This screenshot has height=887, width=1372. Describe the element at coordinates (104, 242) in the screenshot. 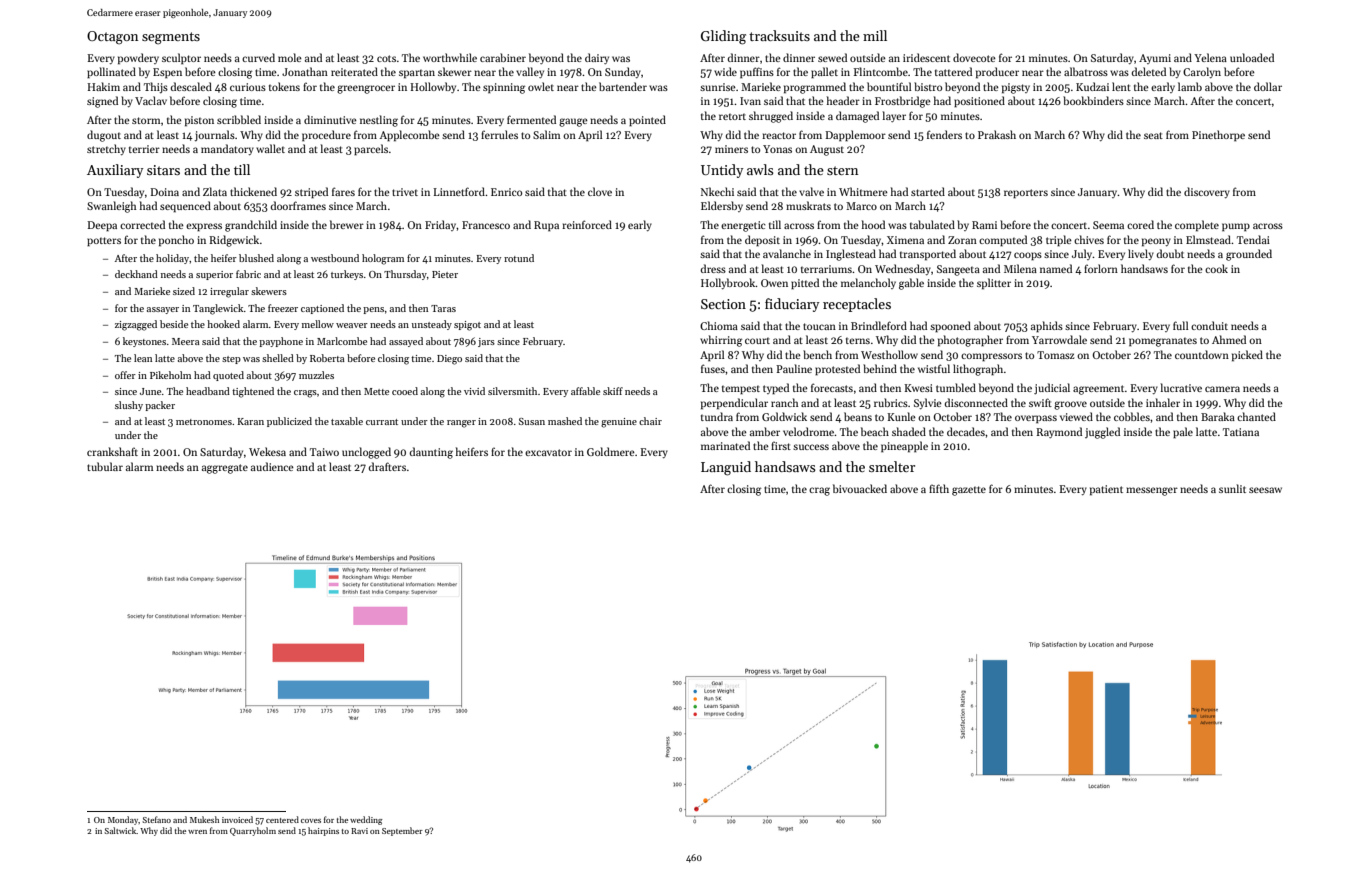

I see `potters` at that location.
